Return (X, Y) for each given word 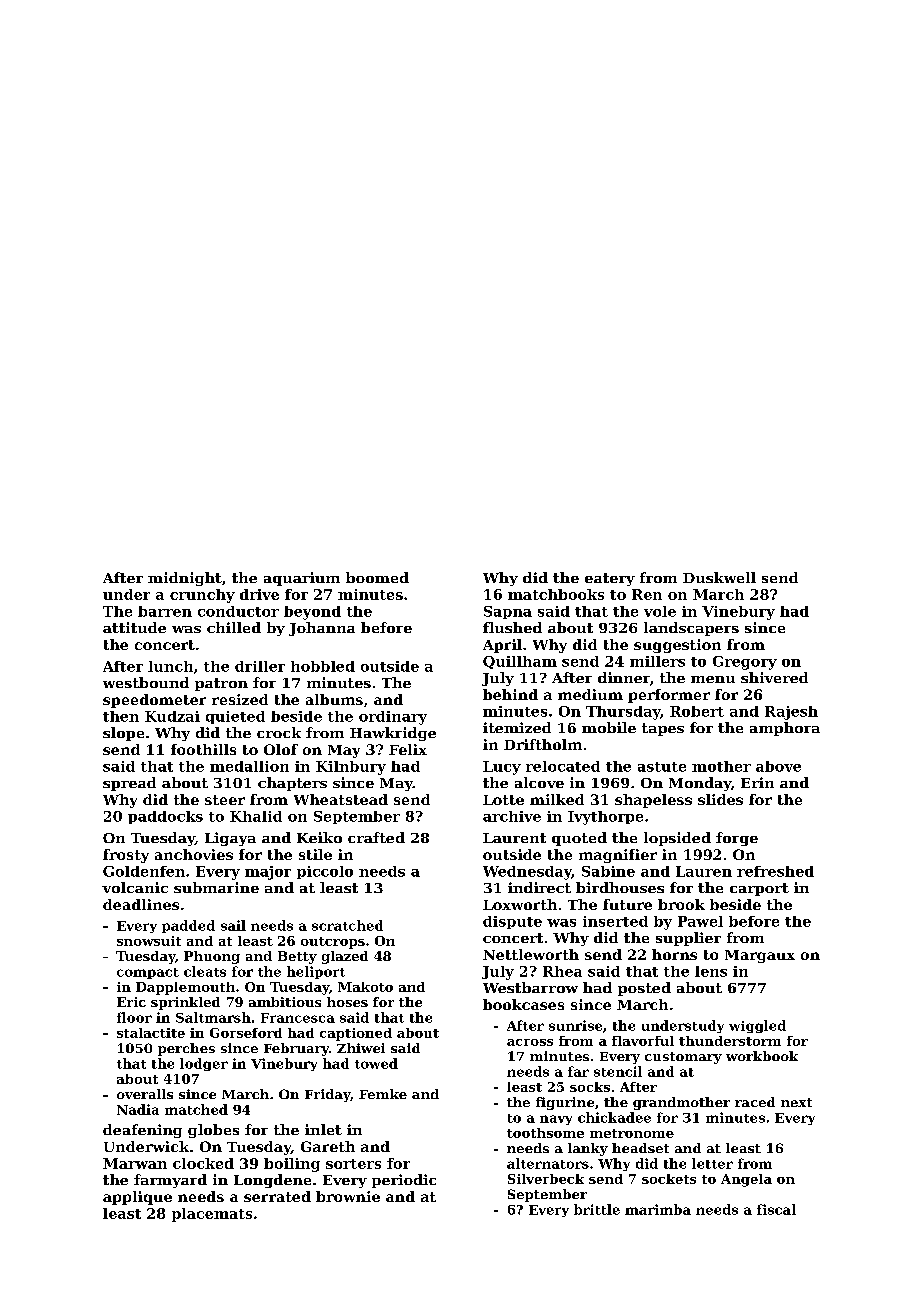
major (268, 873)
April (502, 646)
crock (279, 732)
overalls (145, 1094)
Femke (383, 1094)
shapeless (653, 801)
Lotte (503, 800)
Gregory (745, 663)
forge (737, 839)
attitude (134, 627)
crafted (376, 837)
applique (137, 1198)
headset (640, 1148)
